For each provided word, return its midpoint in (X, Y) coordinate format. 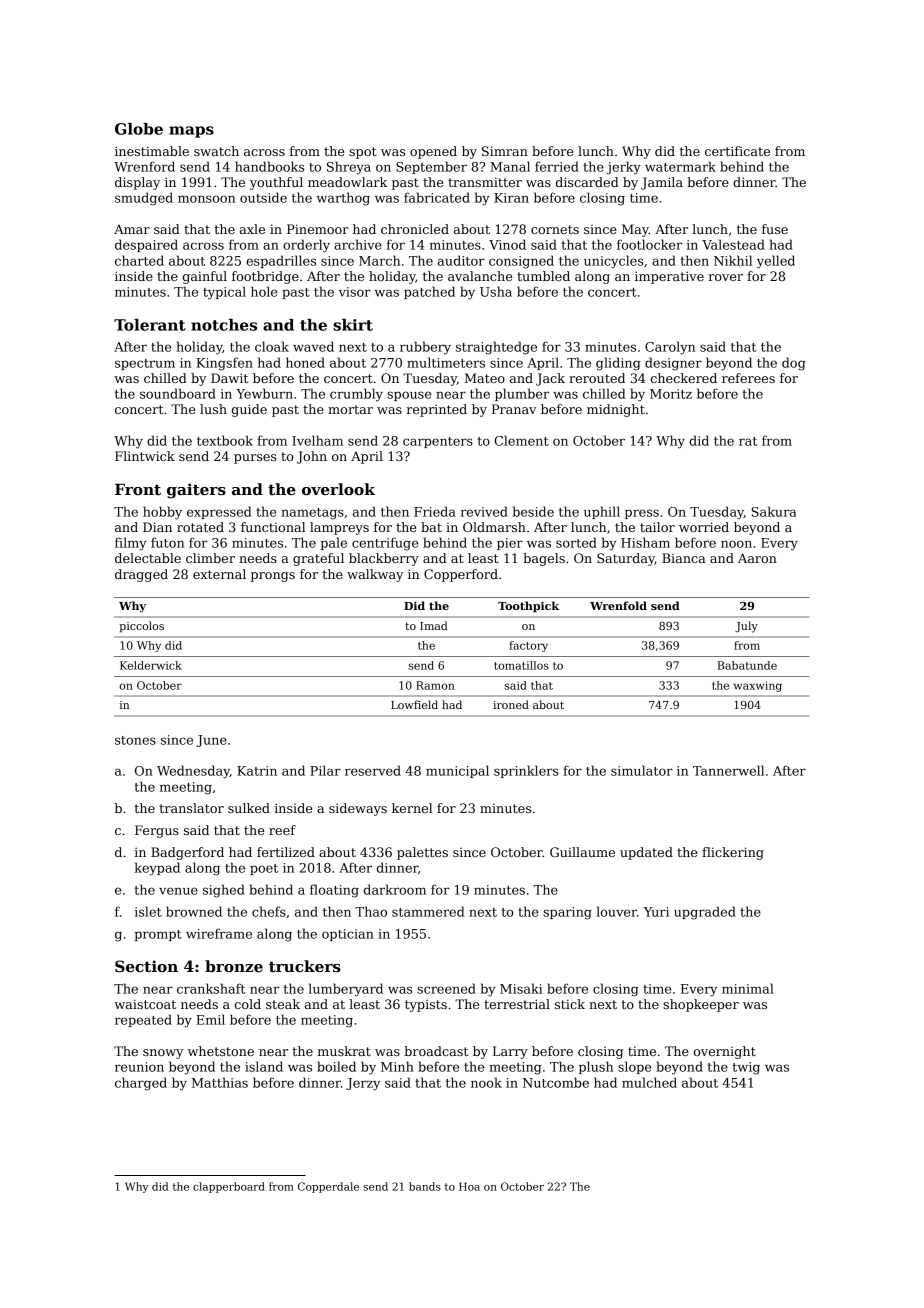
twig (746, 1068)
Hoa (469, 1186)
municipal (457, 771)
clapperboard (229, 1187)
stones (135, 740)
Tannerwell (728, 770)
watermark (680, 166)
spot (363, 153)
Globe (139, 129)
